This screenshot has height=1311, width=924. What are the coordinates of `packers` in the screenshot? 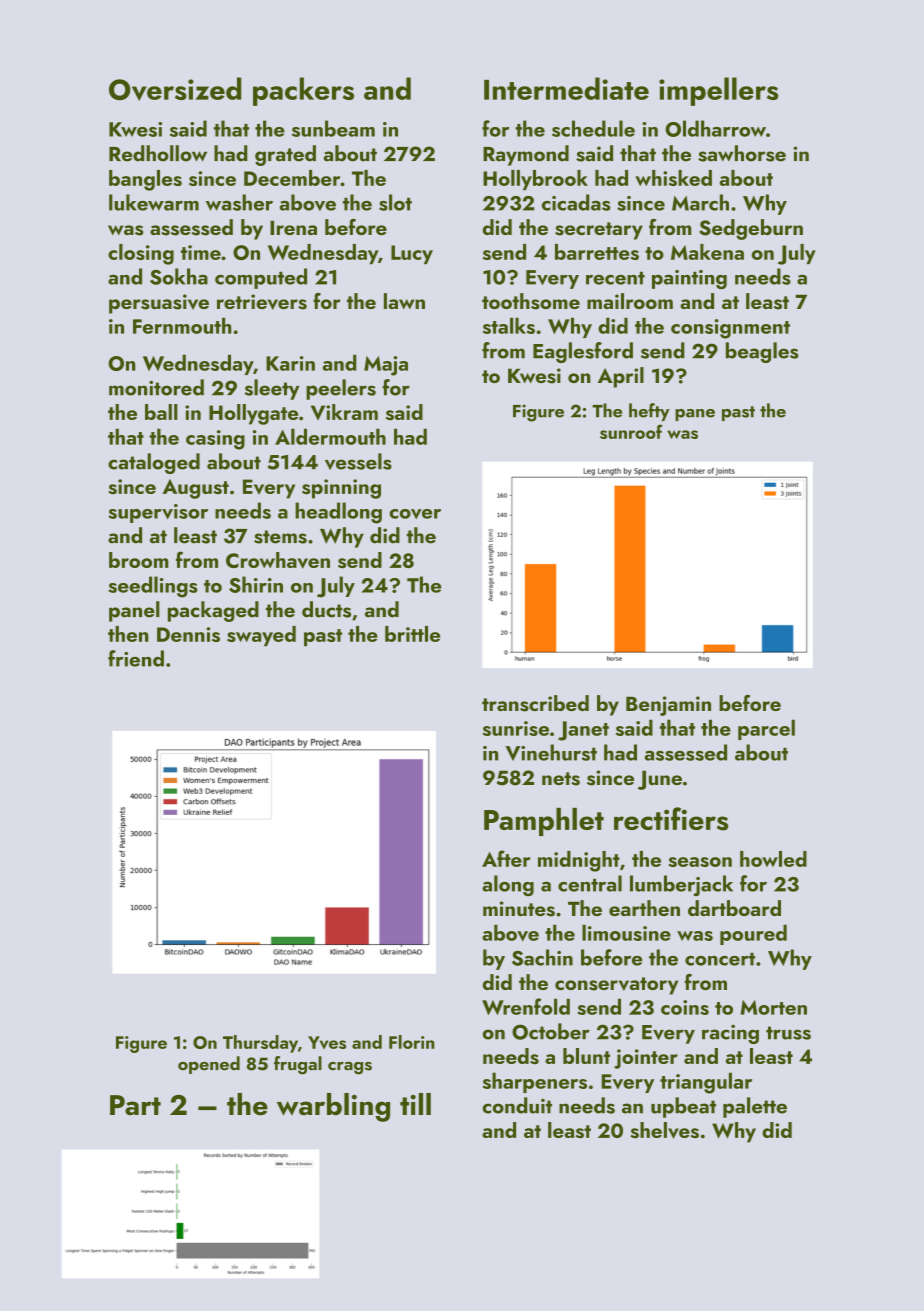 It's located at (303, 91).
